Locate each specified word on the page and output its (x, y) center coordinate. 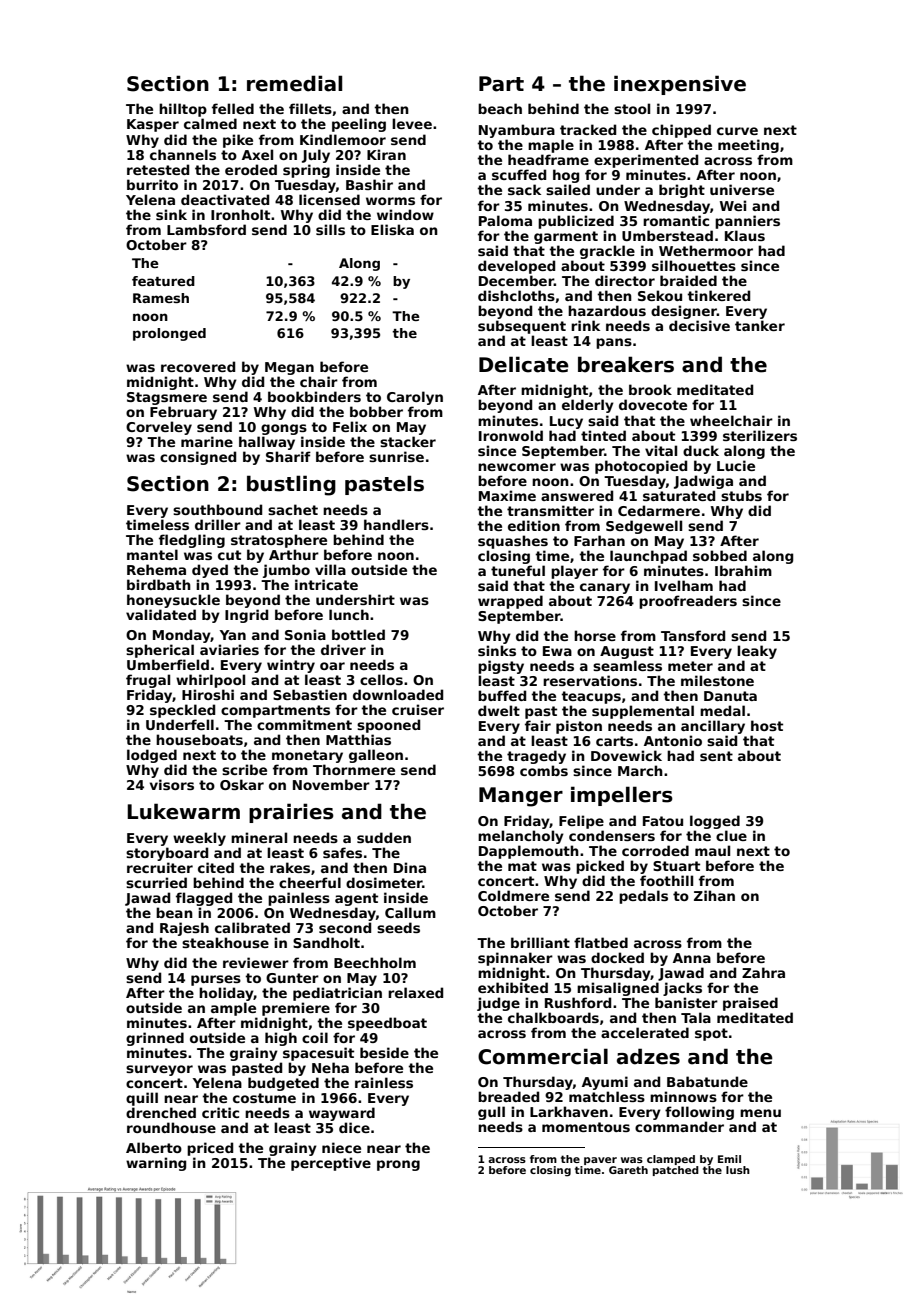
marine (207, 441)
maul (712, 850)
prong (398, 1165)
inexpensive (680, 85)
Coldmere (513, 895)
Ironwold (511, 435)
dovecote (653, 404)
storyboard (167, 854)
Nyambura (517, 131)
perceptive (331, 1164)
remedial (294, 83)
